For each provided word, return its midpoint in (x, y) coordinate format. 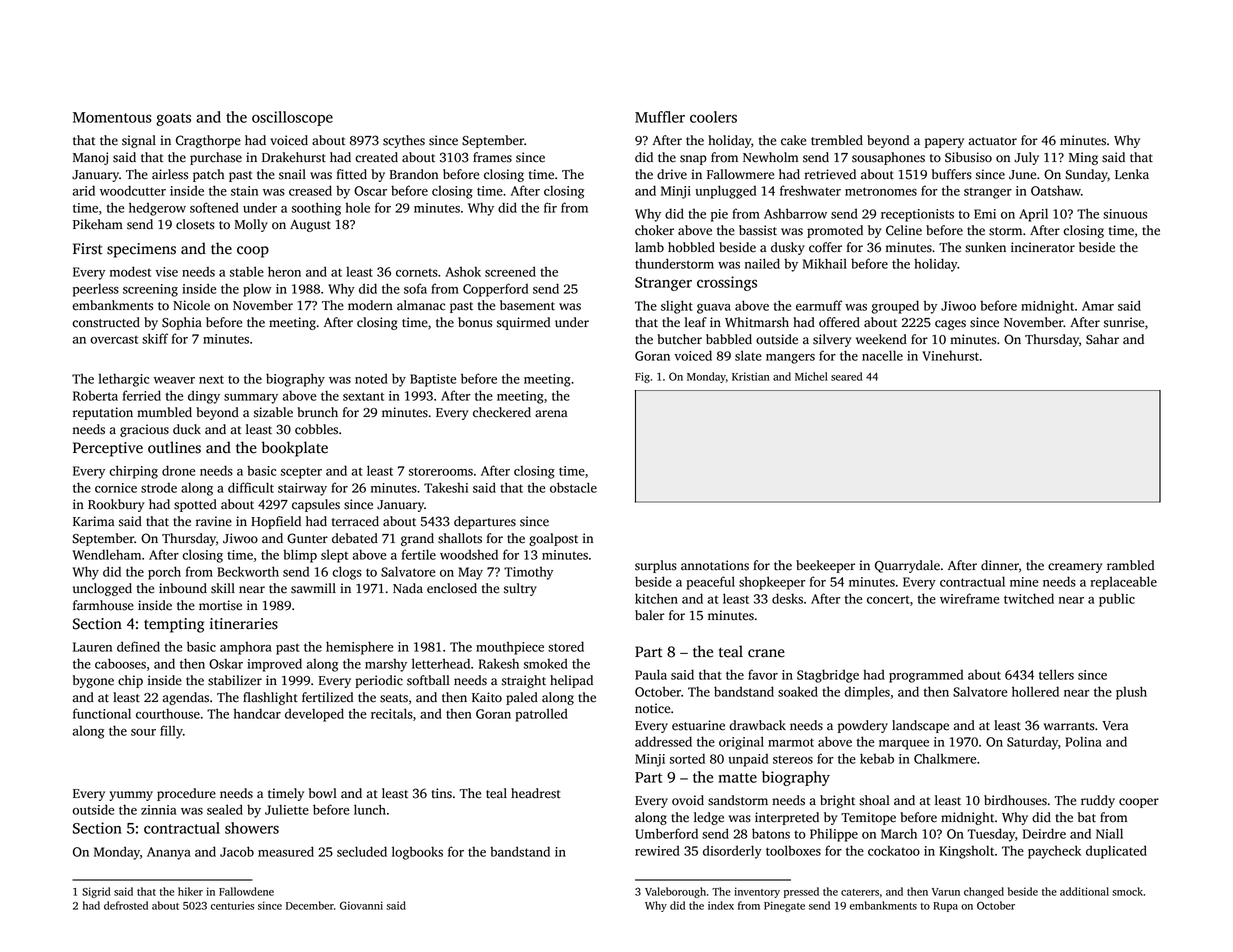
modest (130, 271)
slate (748, 355)
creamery (1075, 568)
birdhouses (1015, 800)
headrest (536, 793)
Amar (1098, 306)
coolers (713, 117)
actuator (992, 141)
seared (846, 376)
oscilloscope (292, 118)
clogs (347, 573)
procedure (186, 794)
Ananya (169, 853)
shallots (460, 538)
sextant (363, 396)
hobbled (691, 247)
